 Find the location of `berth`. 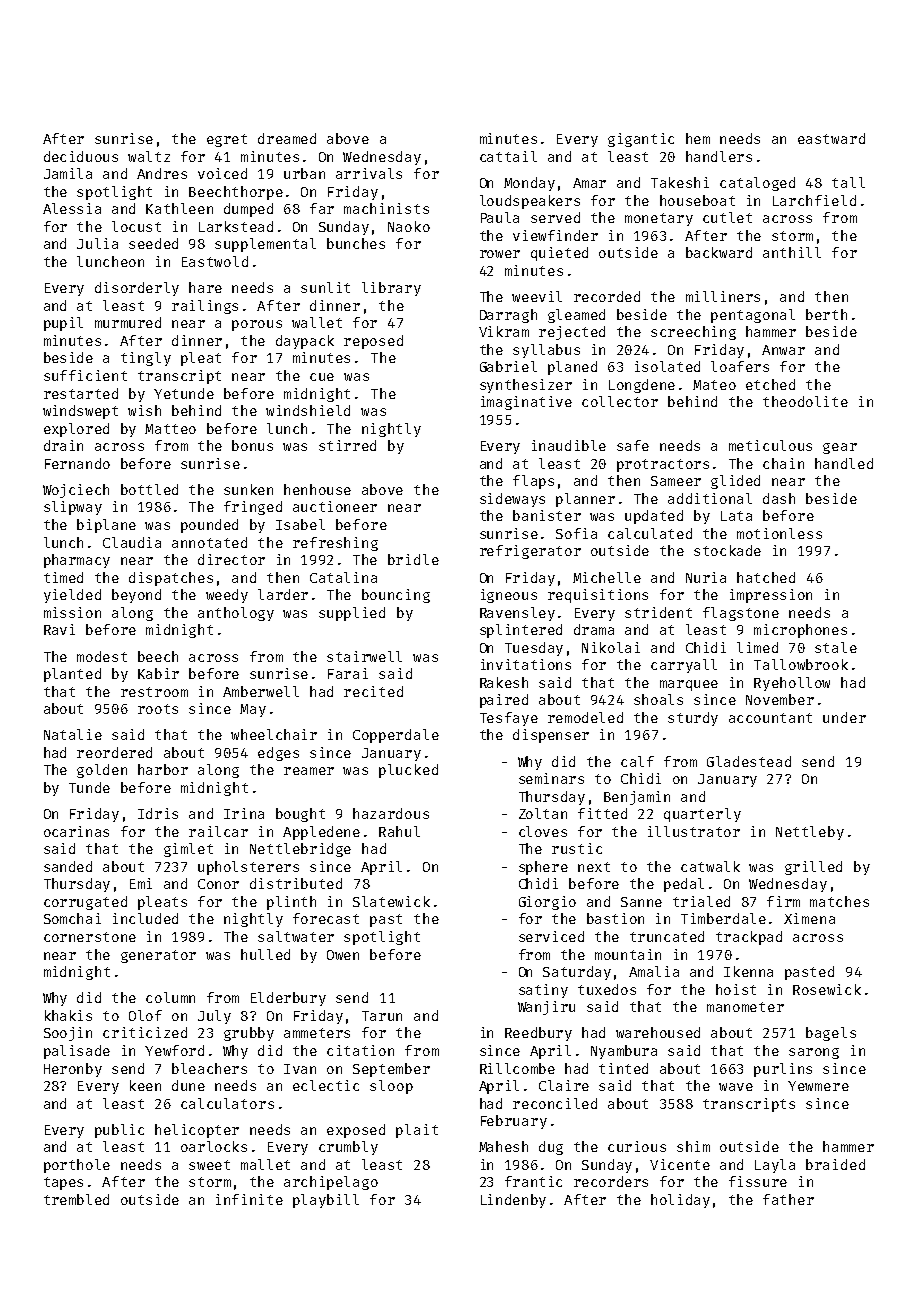

berth is located at coordinates (826, 314).
